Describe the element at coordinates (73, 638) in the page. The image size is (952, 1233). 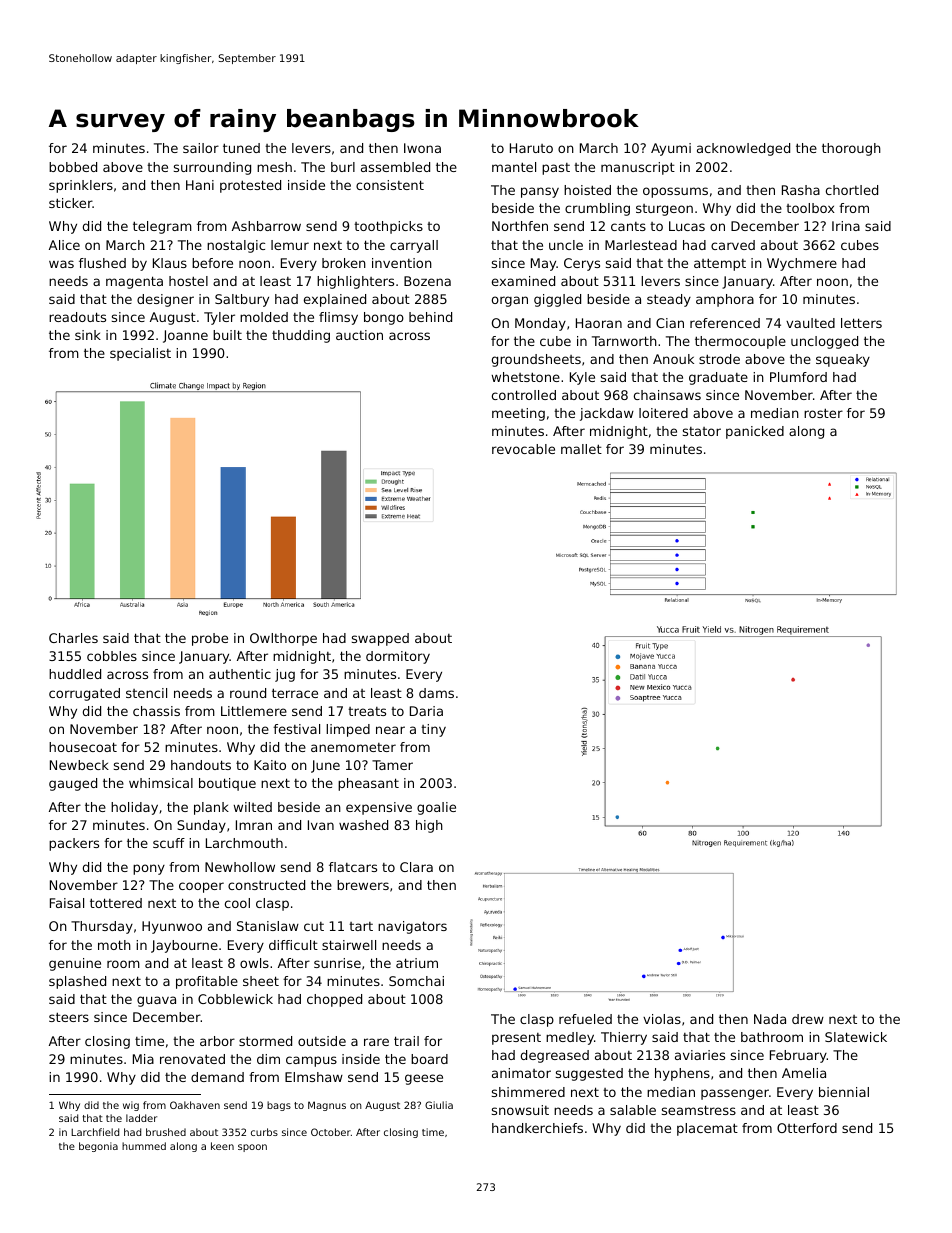
I see `Charles` at that location.
